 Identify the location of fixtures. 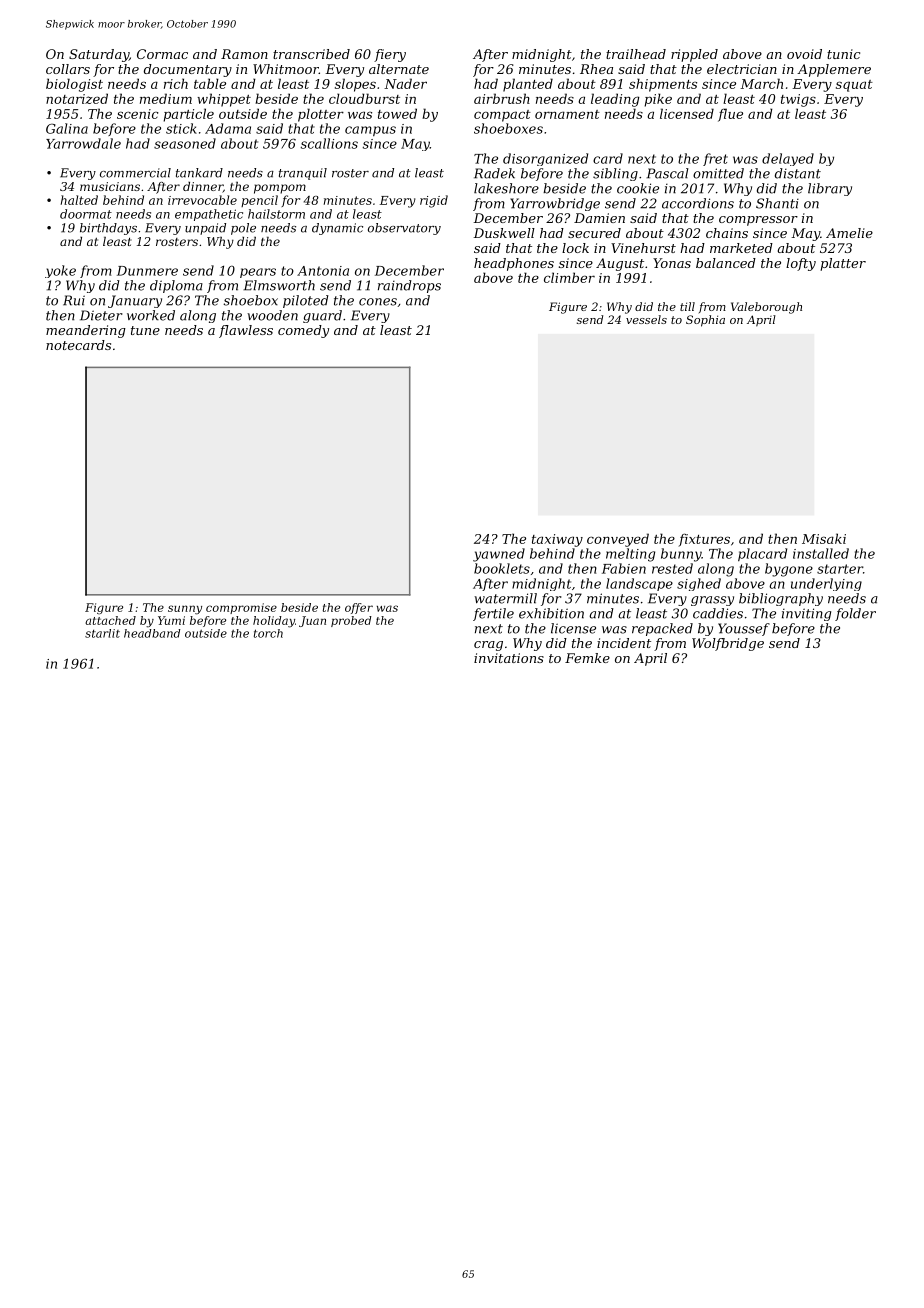
(704, 540).
